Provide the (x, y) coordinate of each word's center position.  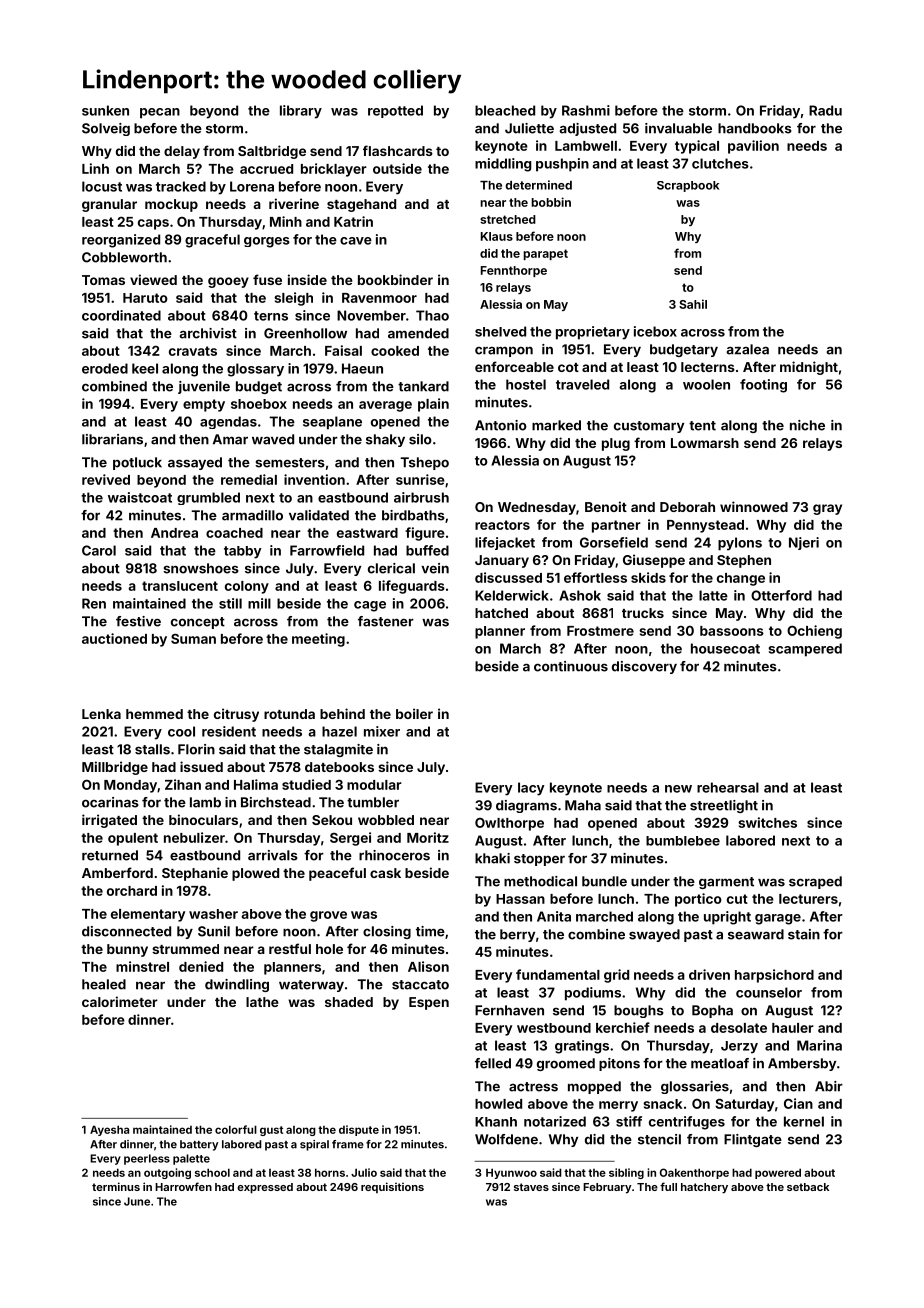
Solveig (106, 129)
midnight (809, 368)
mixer (382, 731)
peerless (147, 1159)
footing (763, 386)
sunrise (420, 479)
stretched (508, 219)
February (607, 1188)
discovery (644, 667)
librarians (112, 439)
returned (110, 855)
